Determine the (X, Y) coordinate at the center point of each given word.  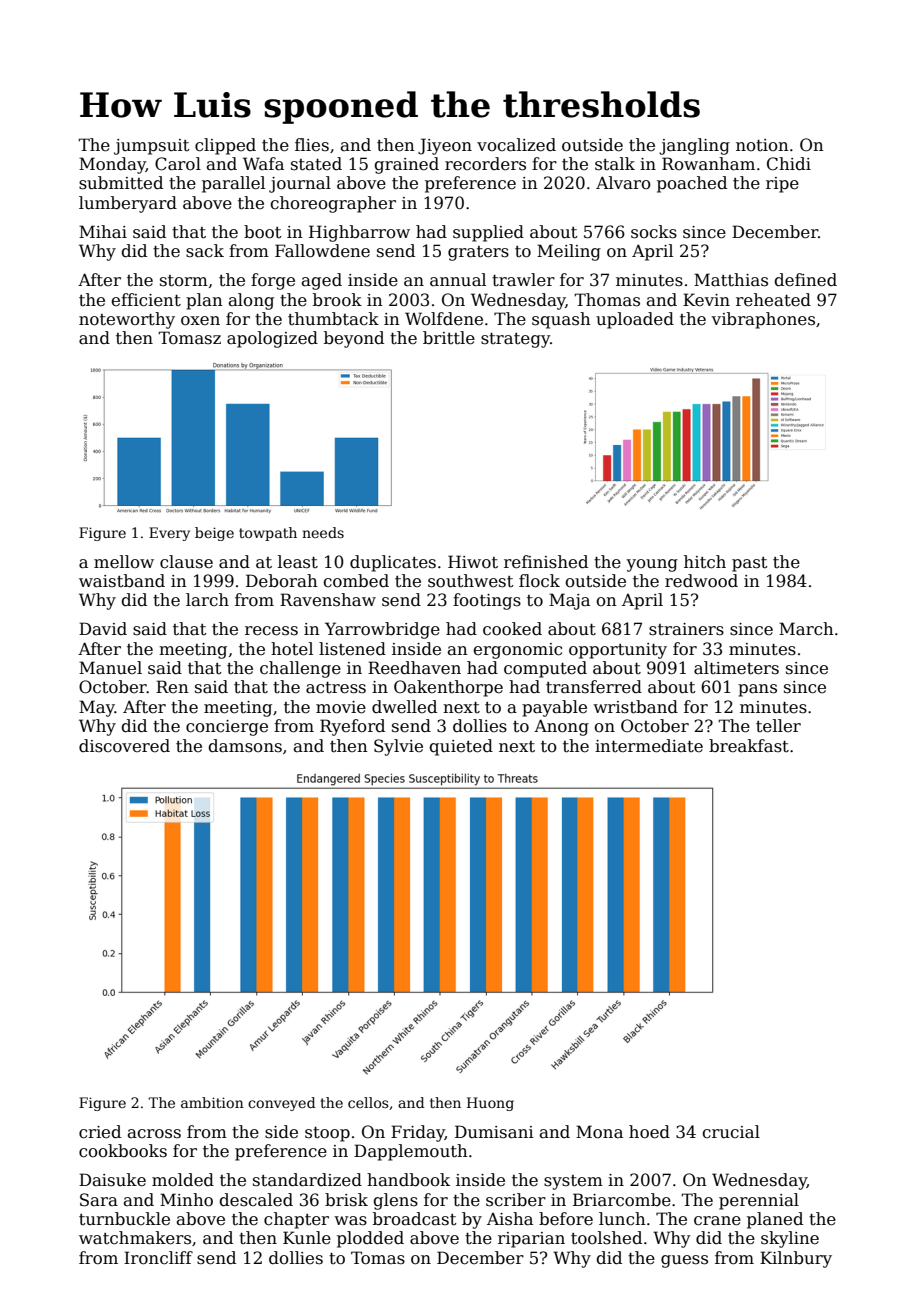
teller (778, 726)
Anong (561, 727)
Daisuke (112, 1180)
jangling (694, 146)
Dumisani (494, 1132)
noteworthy (127, 320)
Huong (490, 1104)
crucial (731, 1132)
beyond (354, 339)
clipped (225, 146)
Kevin (706, 300)
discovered (124, 746)
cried (100, 1132)
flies (312, 145)
